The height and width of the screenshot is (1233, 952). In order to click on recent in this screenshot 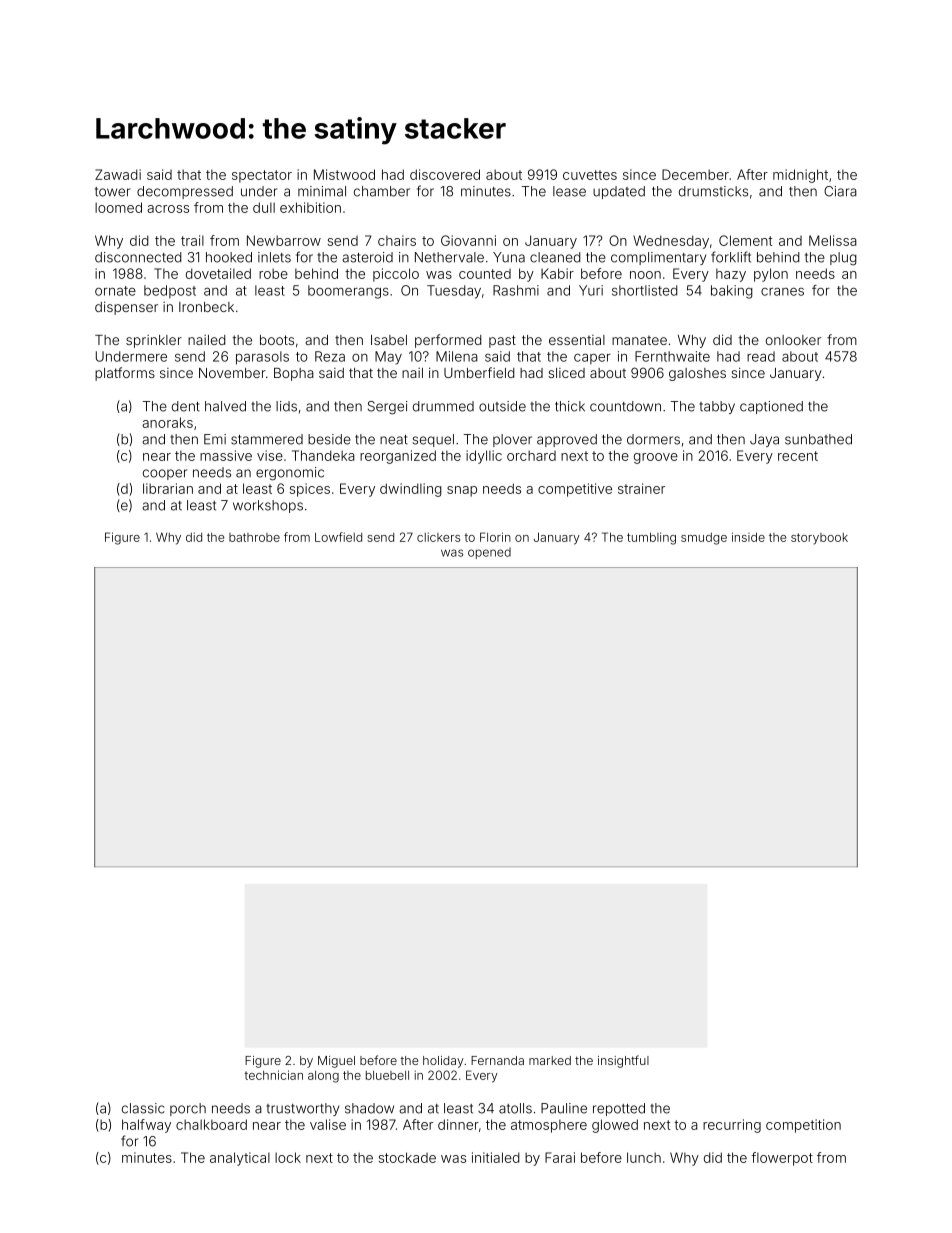, I will do `click(798, 456)`.
